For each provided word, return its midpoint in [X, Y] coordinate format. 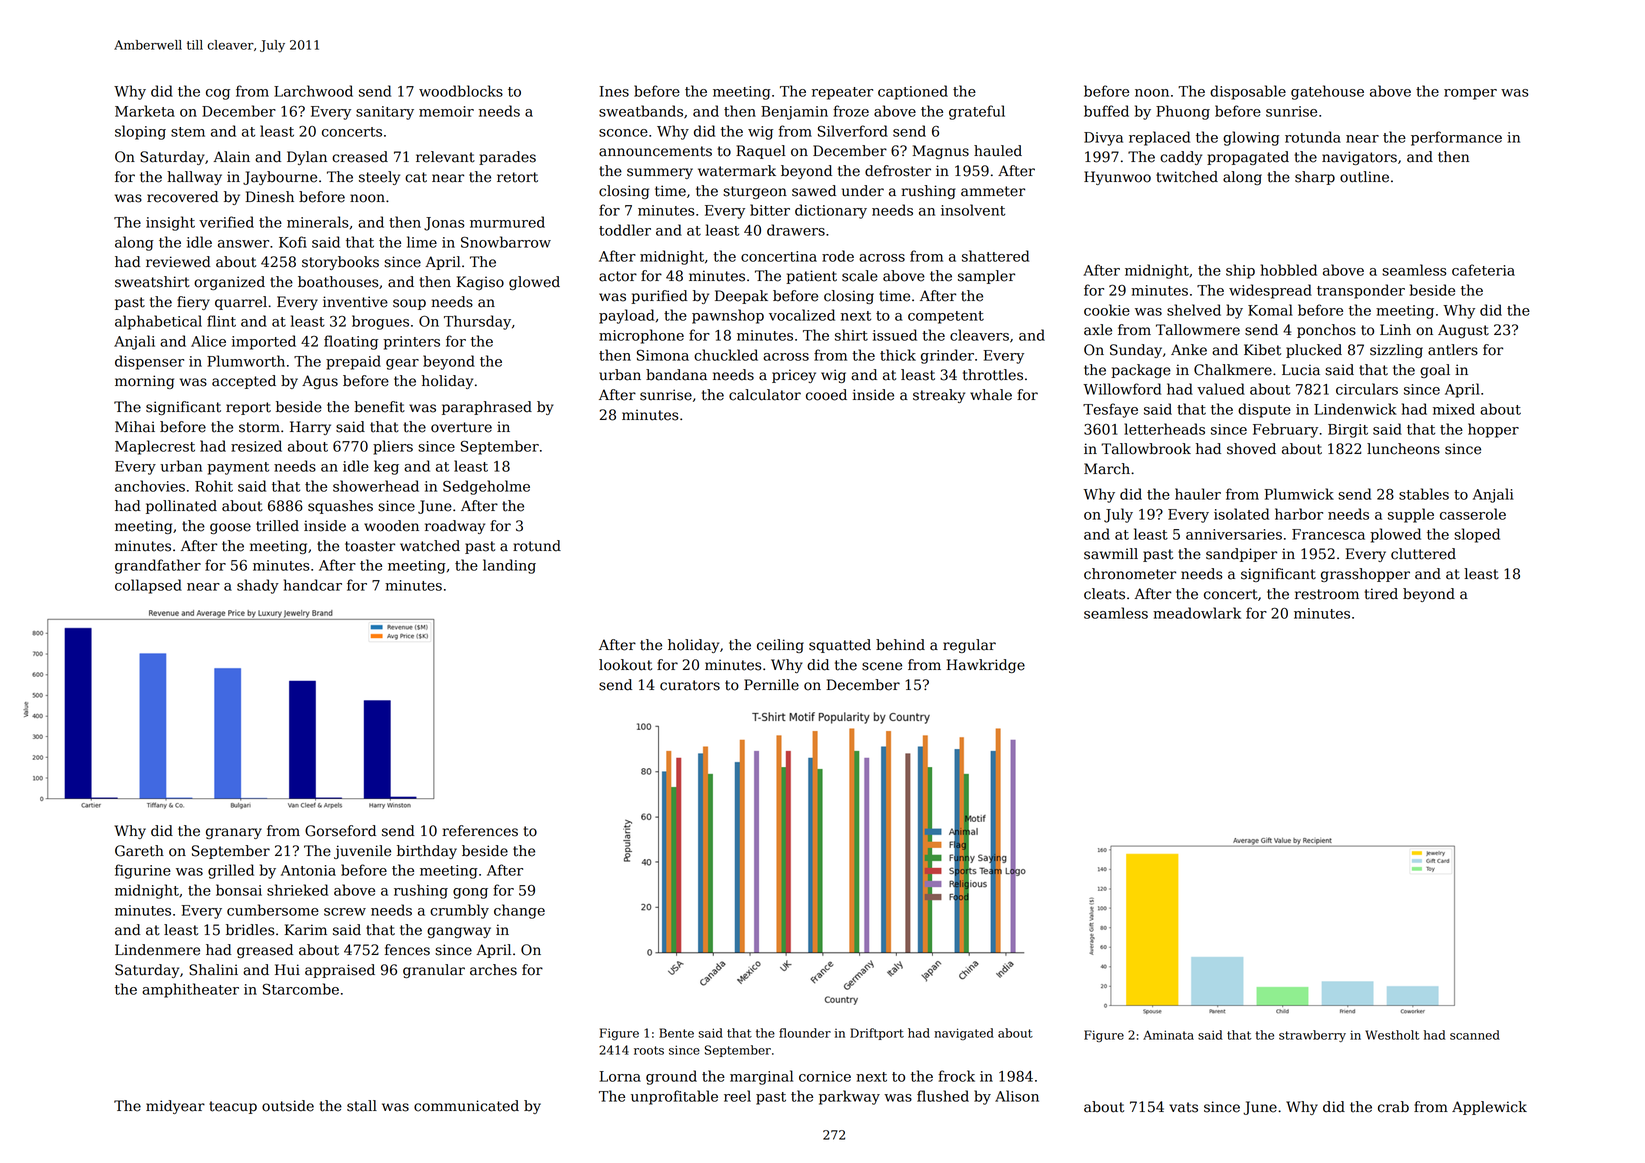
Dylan [307, 158]
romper [1470, 94]
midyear [175, 1107]
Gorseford [340, 831]
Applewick [1489, 1108]
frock [956, 1076]
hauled [998, 151]
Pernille [771, 685]
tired [1381, 594]
